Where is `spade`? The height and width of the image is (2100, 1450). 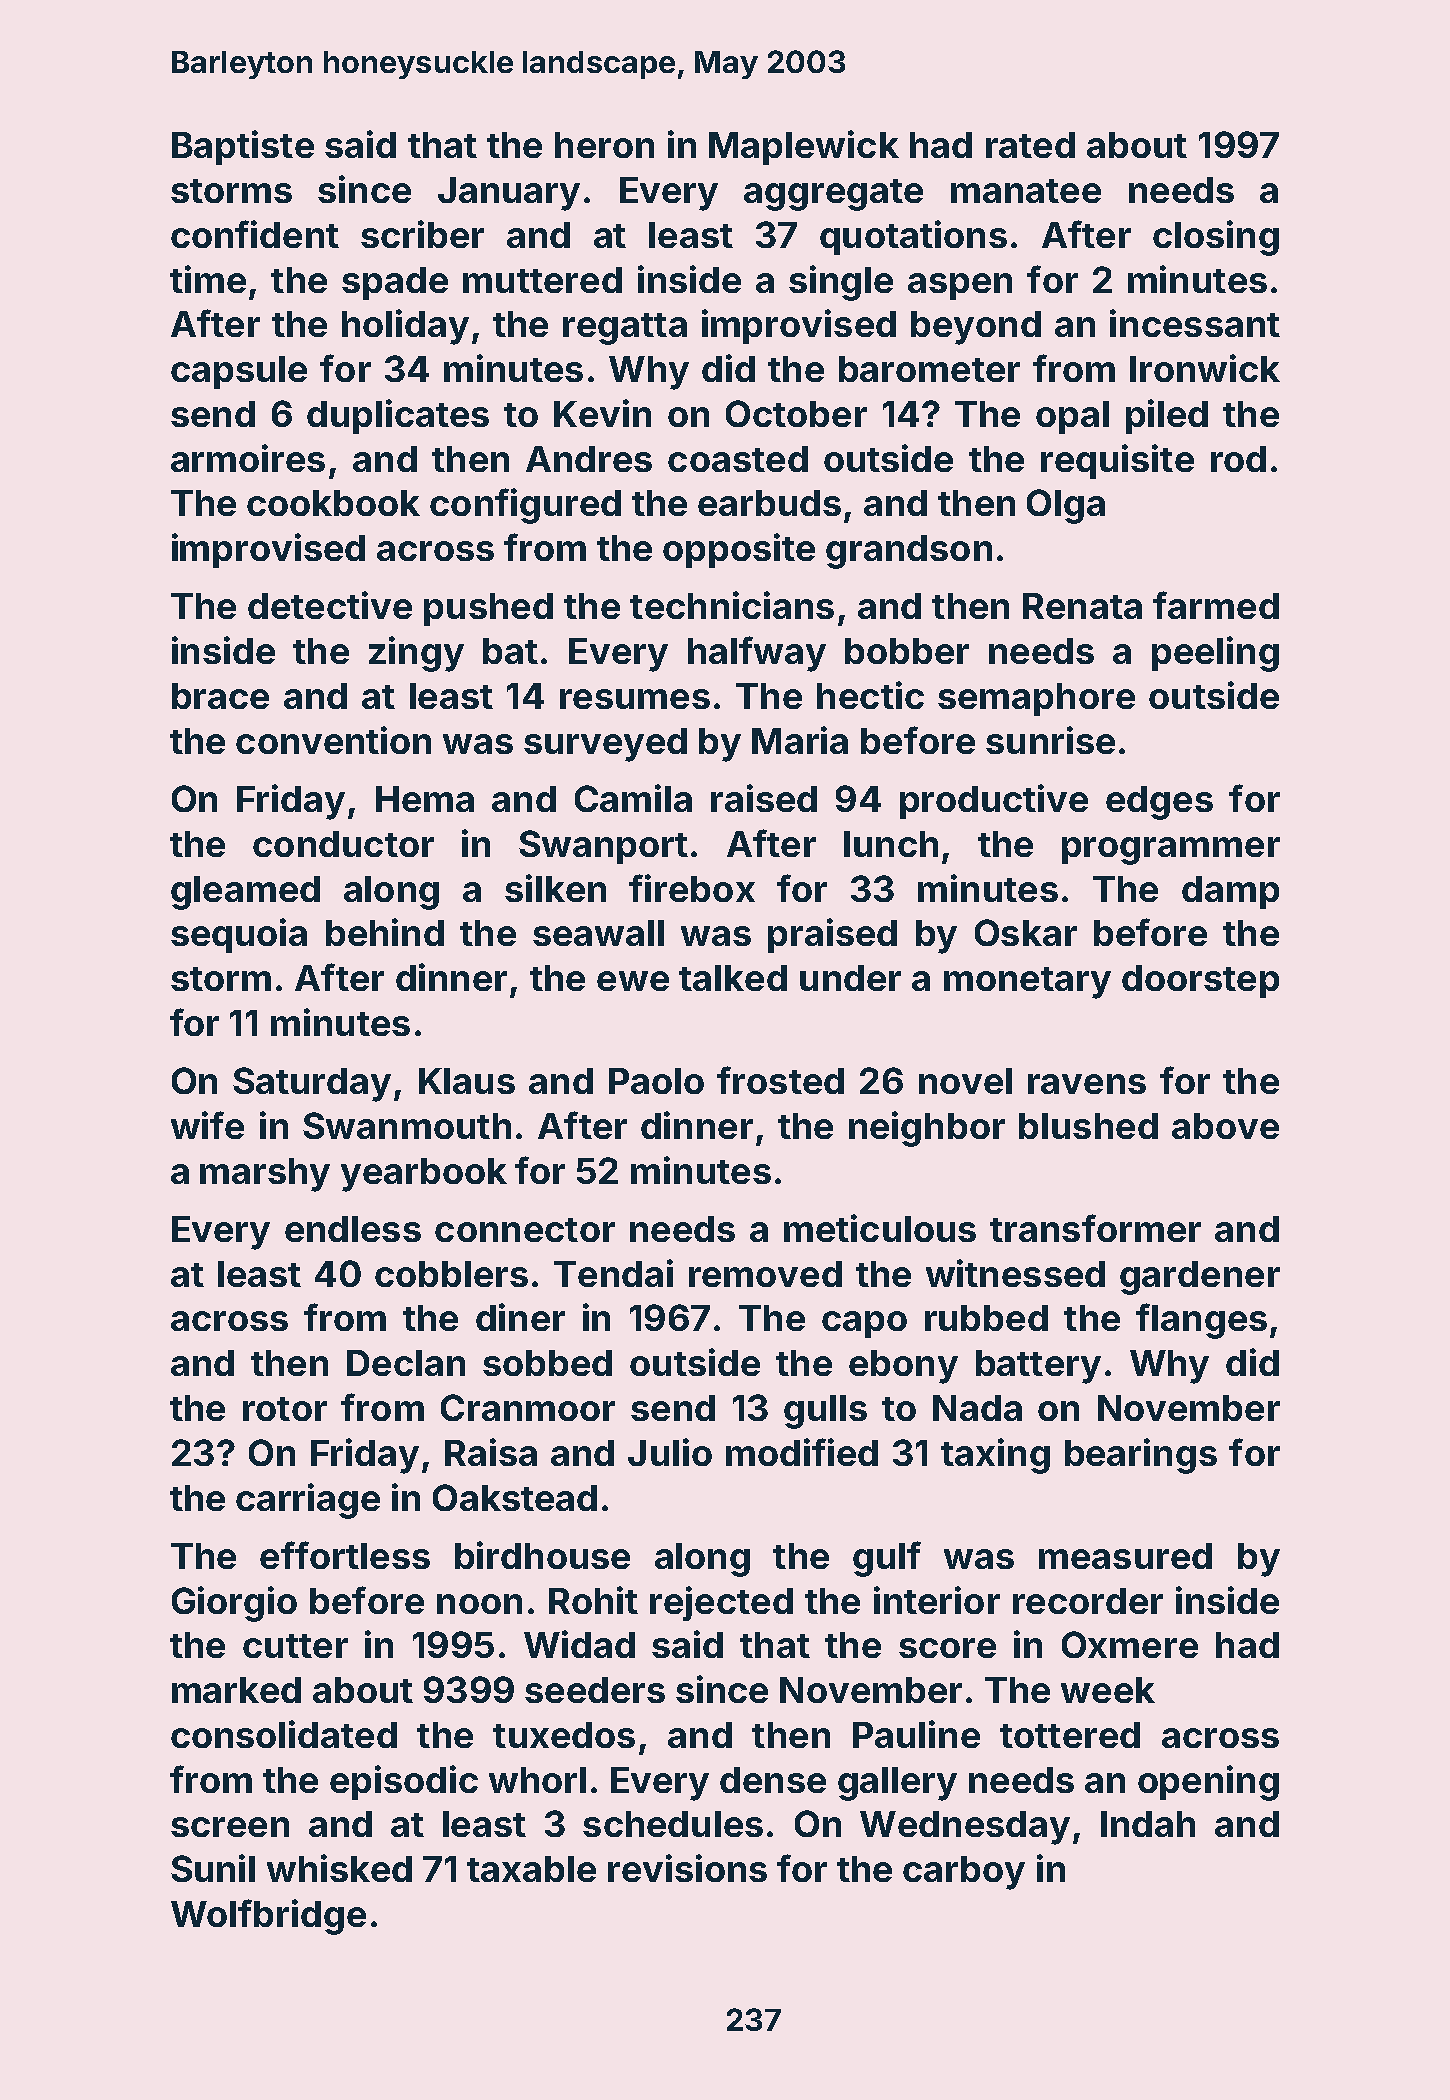
spade is located at coordinates (395, 283).
